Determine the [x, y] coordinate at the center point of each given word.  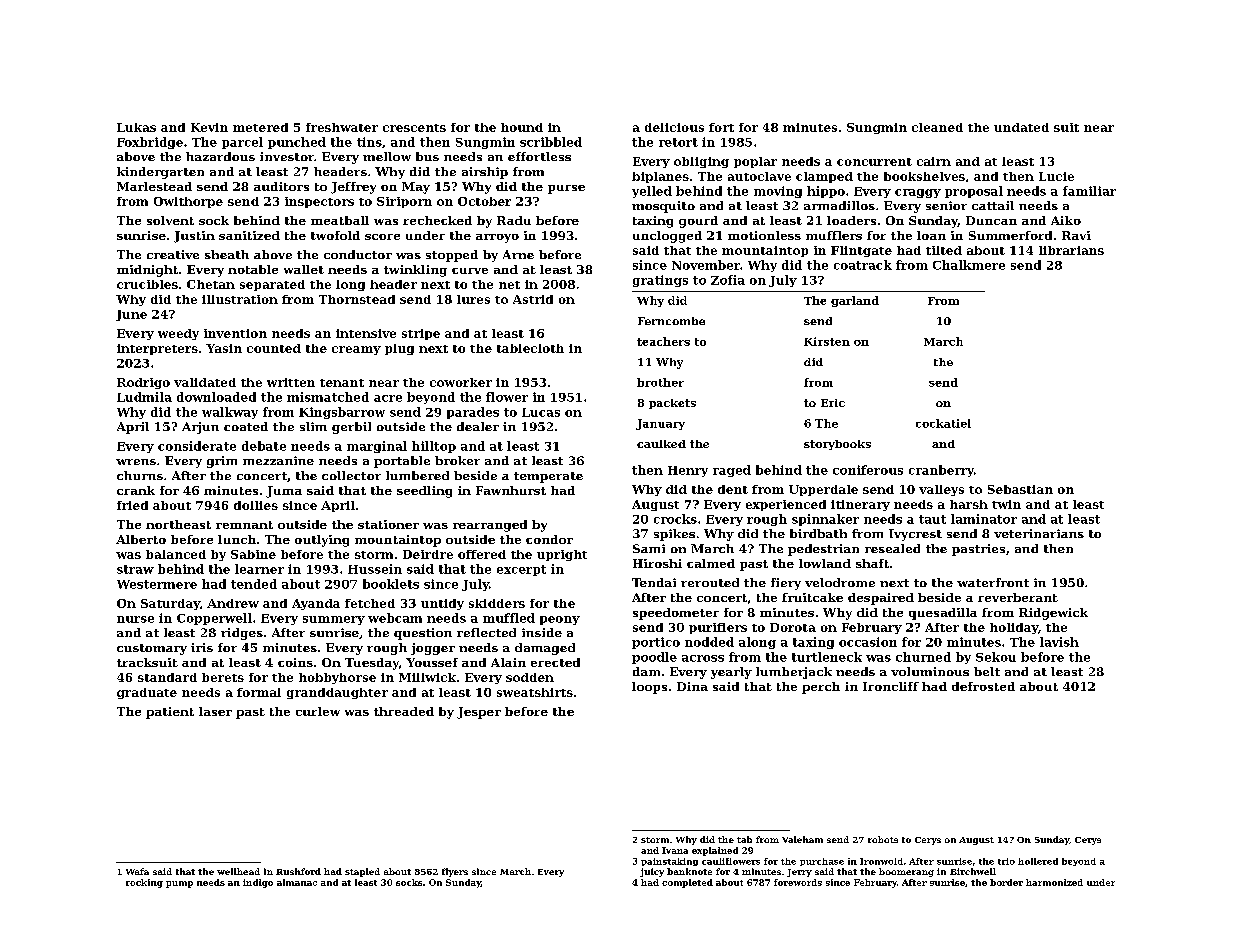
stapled [362, 872]
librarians [1071, 250]
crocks [675, 519]
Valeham [802, 839]
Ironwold [881, 861]
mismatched [328, 397]
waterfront [993, 582]
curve [470, 271]
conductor [358, 254]
